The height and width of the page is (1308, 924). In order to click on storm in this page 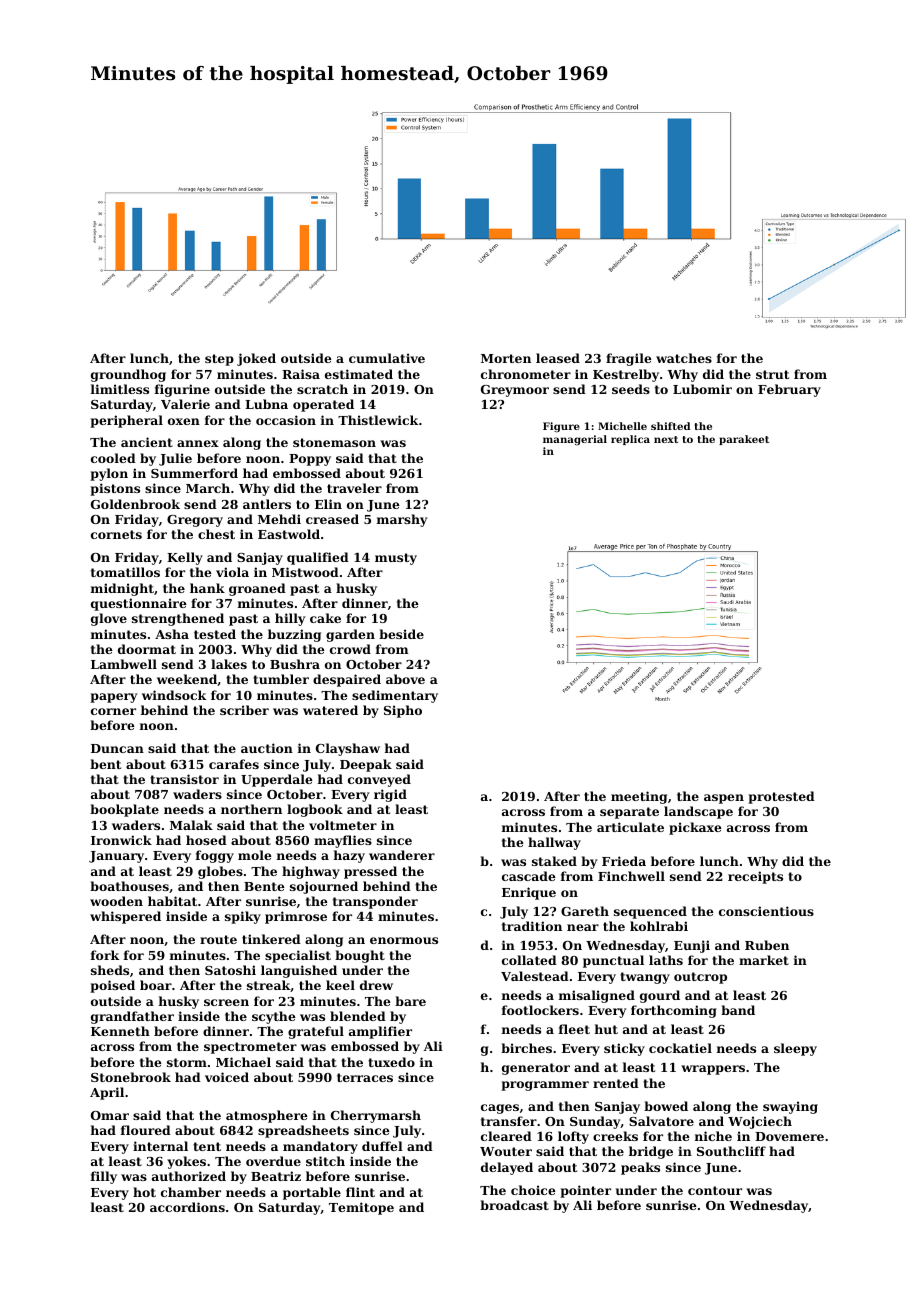, I will do `click(187, 1062)`.
